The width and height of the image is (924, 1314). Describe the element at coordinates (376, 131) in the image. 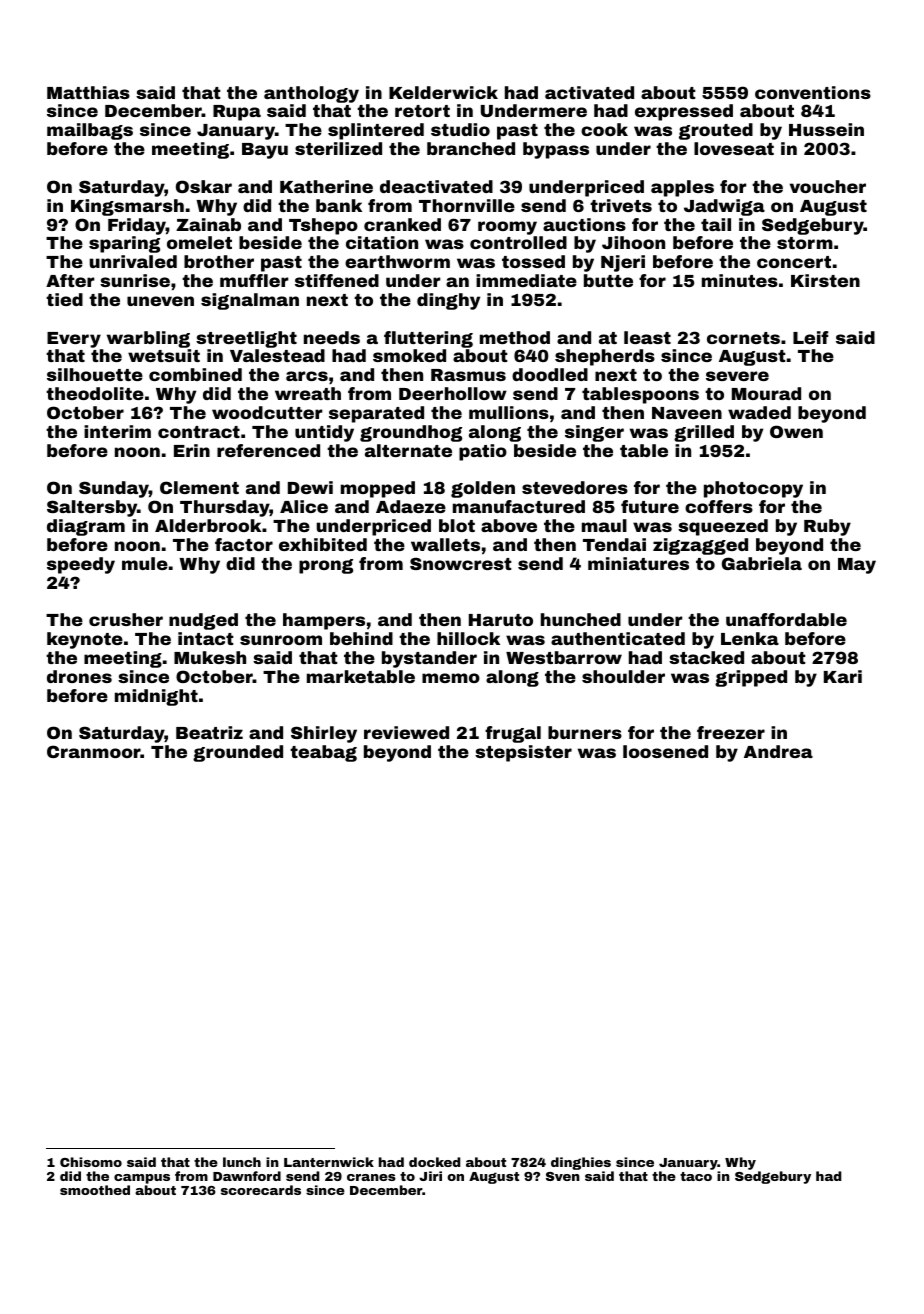

I see `splintered` at that location.
